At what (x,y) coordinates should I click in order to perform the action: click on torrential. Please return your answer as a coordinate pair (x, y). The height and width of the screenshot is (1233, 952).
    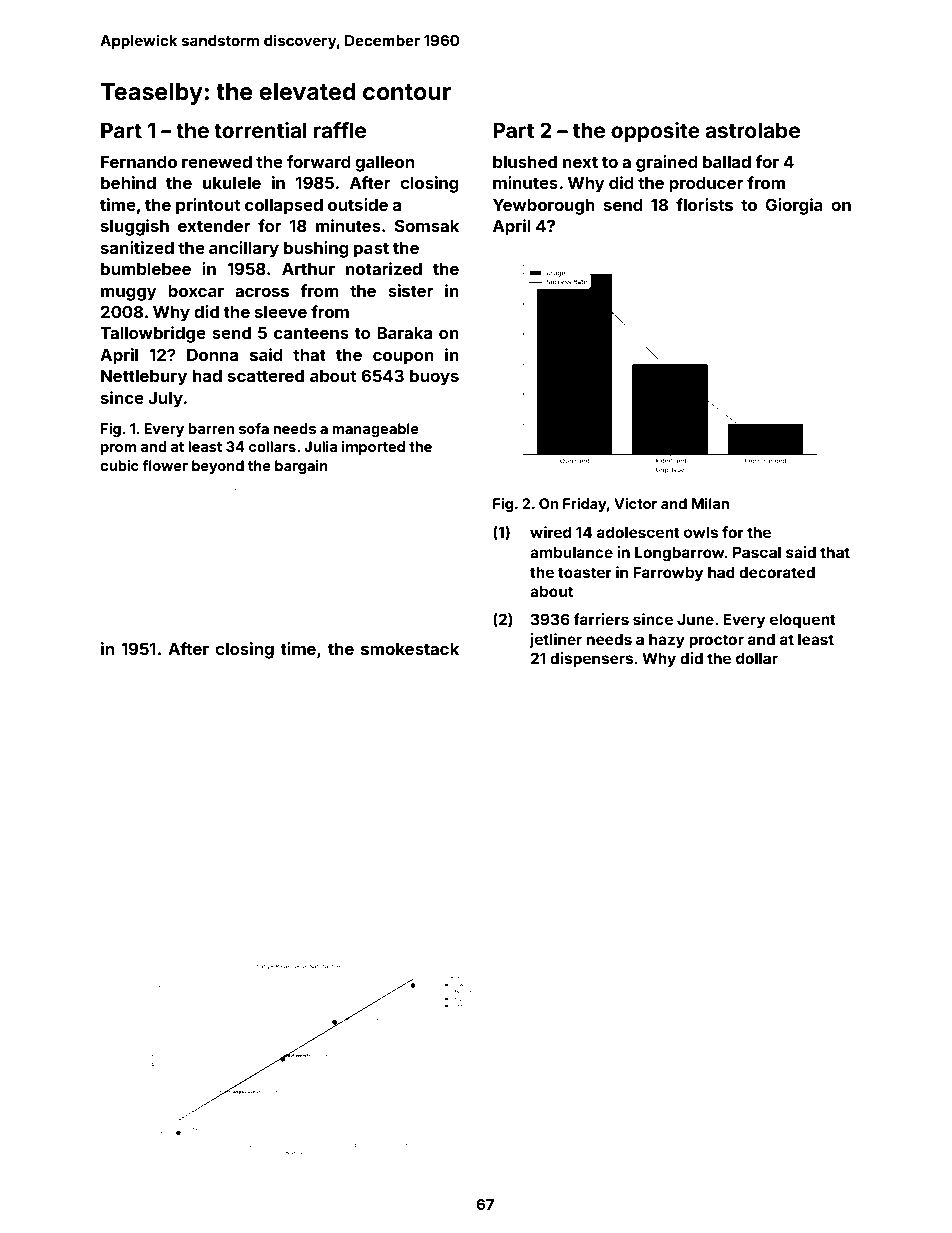
    Looking at the image, I should click on (260, 130).
